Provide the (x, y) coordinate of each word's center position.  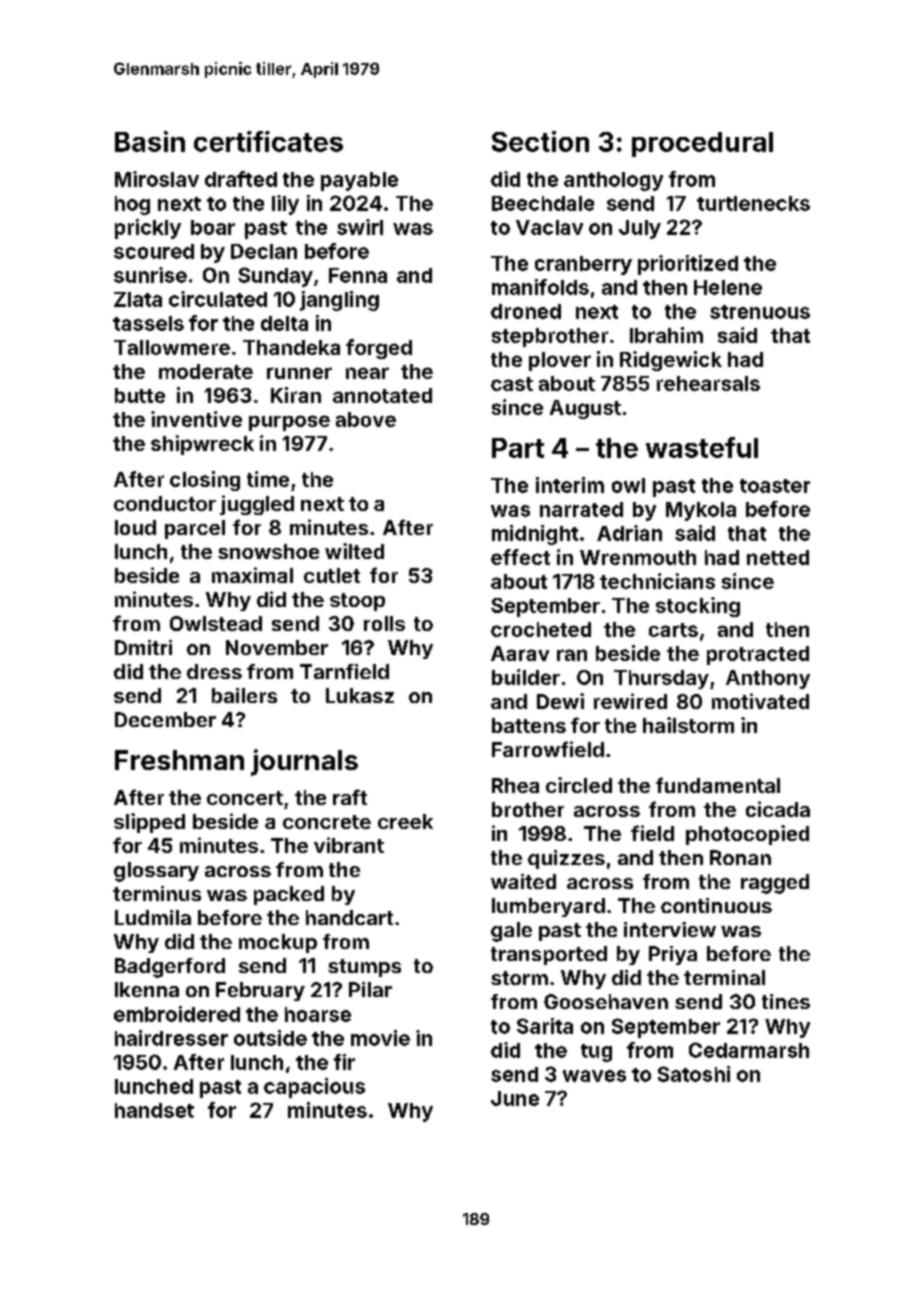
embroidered (177, 1014)
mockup (278, 943)
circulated (218, 299)
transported (549, 955)
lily (285, 205)
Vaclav (549, 227)
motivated (760, 701)
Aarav (520, 653)
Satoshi (694, 1074)
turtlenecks (753, 203)
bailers (244, 695)
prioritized (688, 265)
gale (511, 932)
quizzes (566, 859)
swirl (360, 227)
